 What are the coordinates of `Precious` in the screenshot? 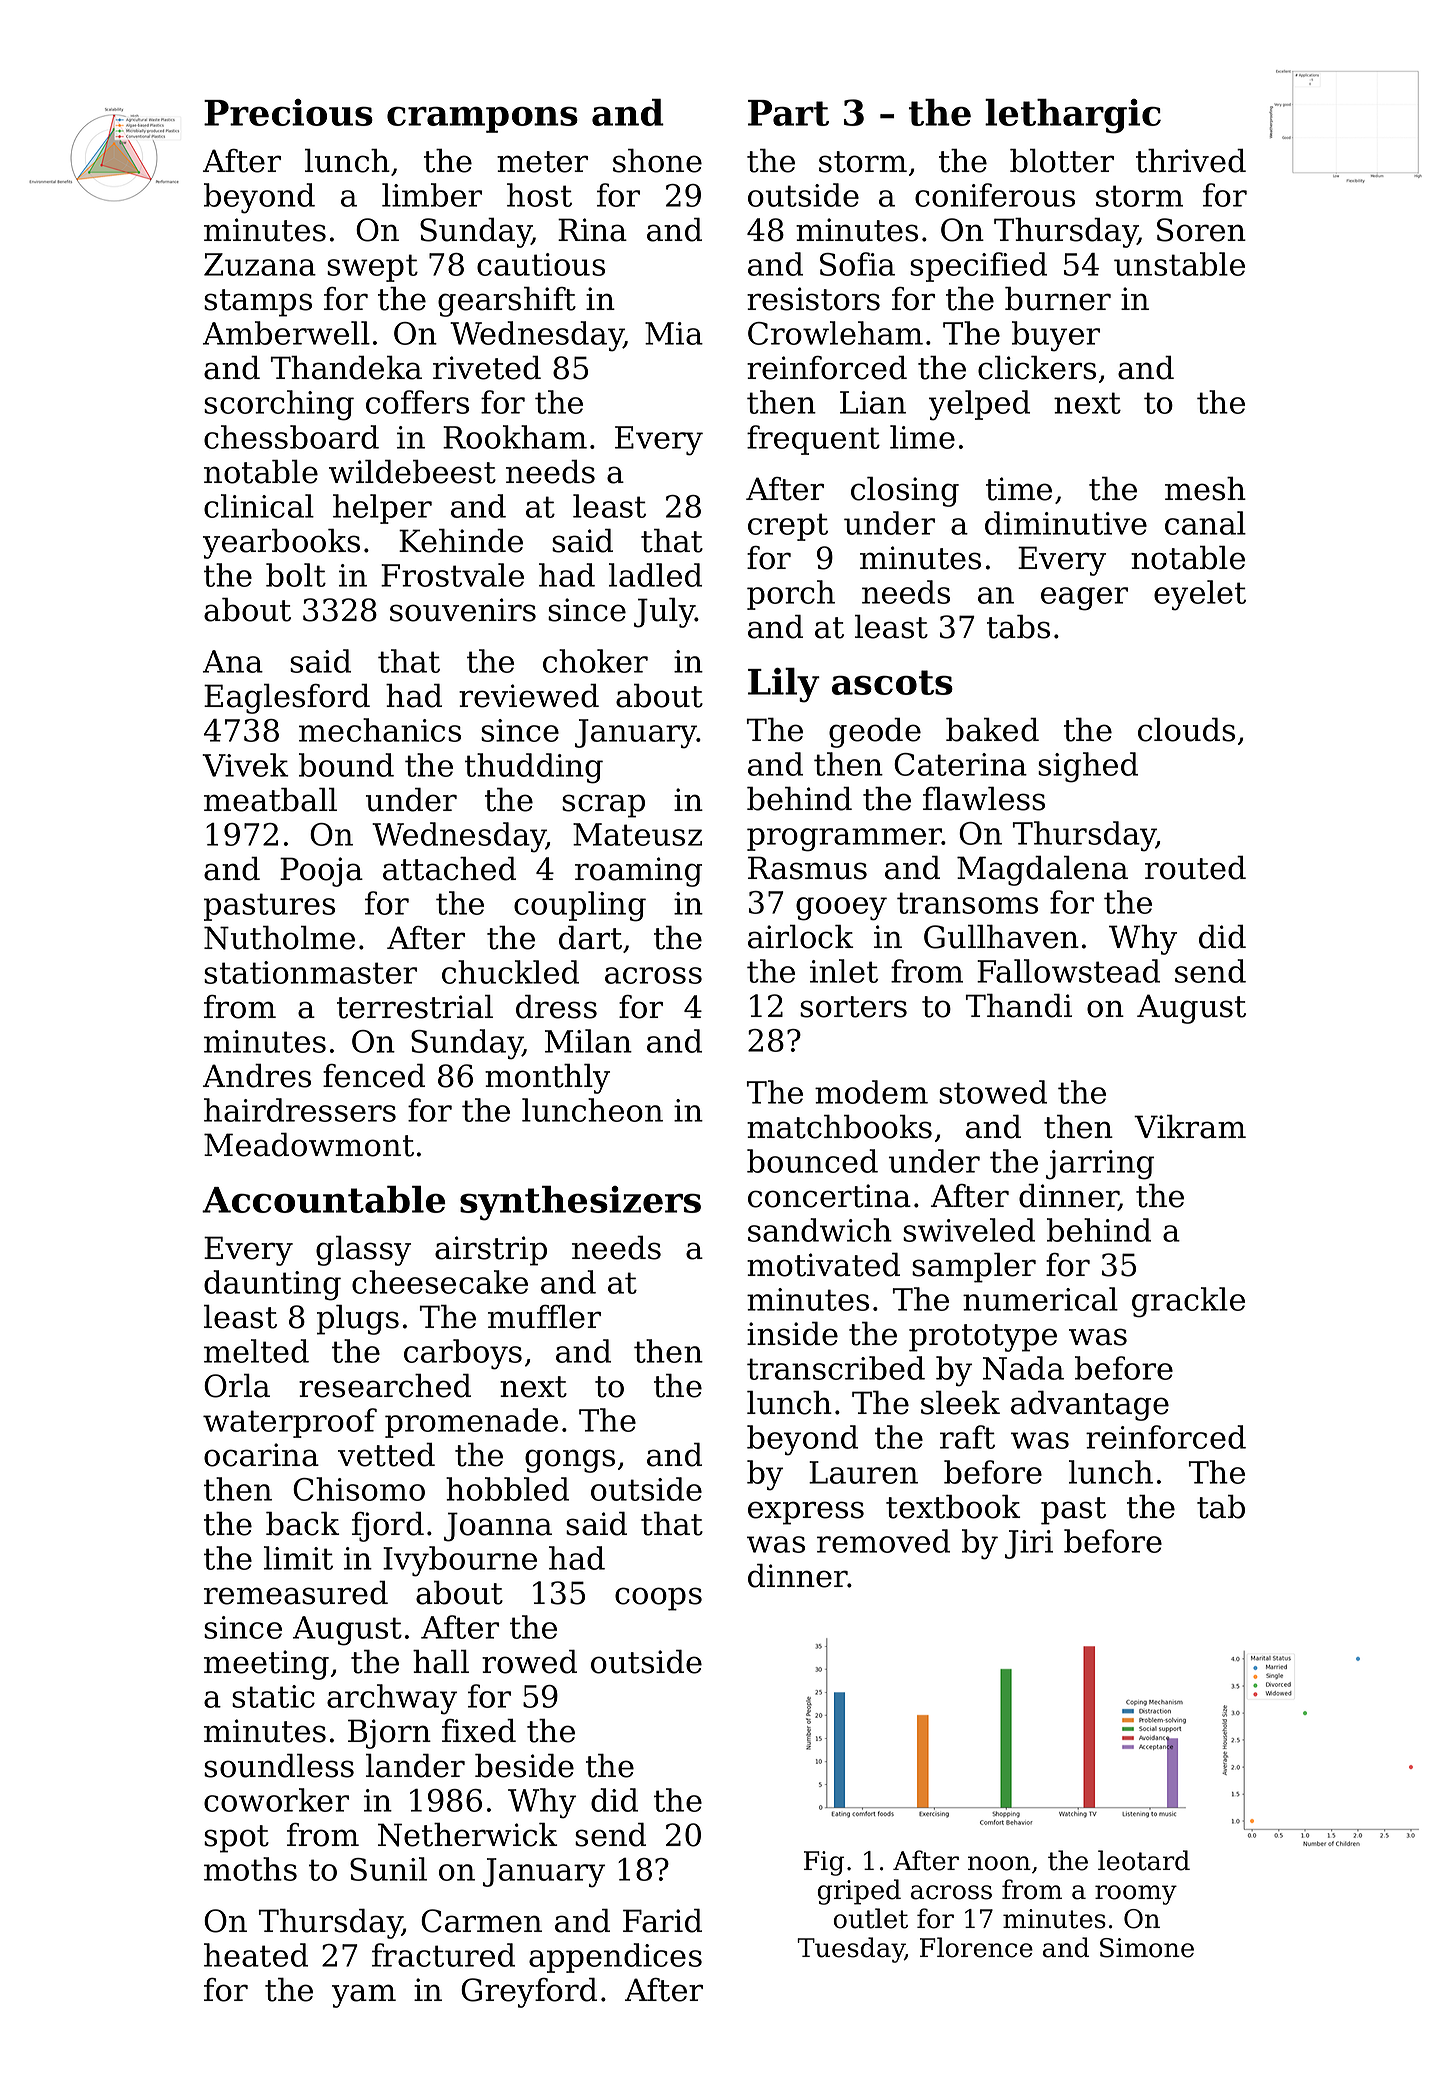 It's located at (288, 112).
